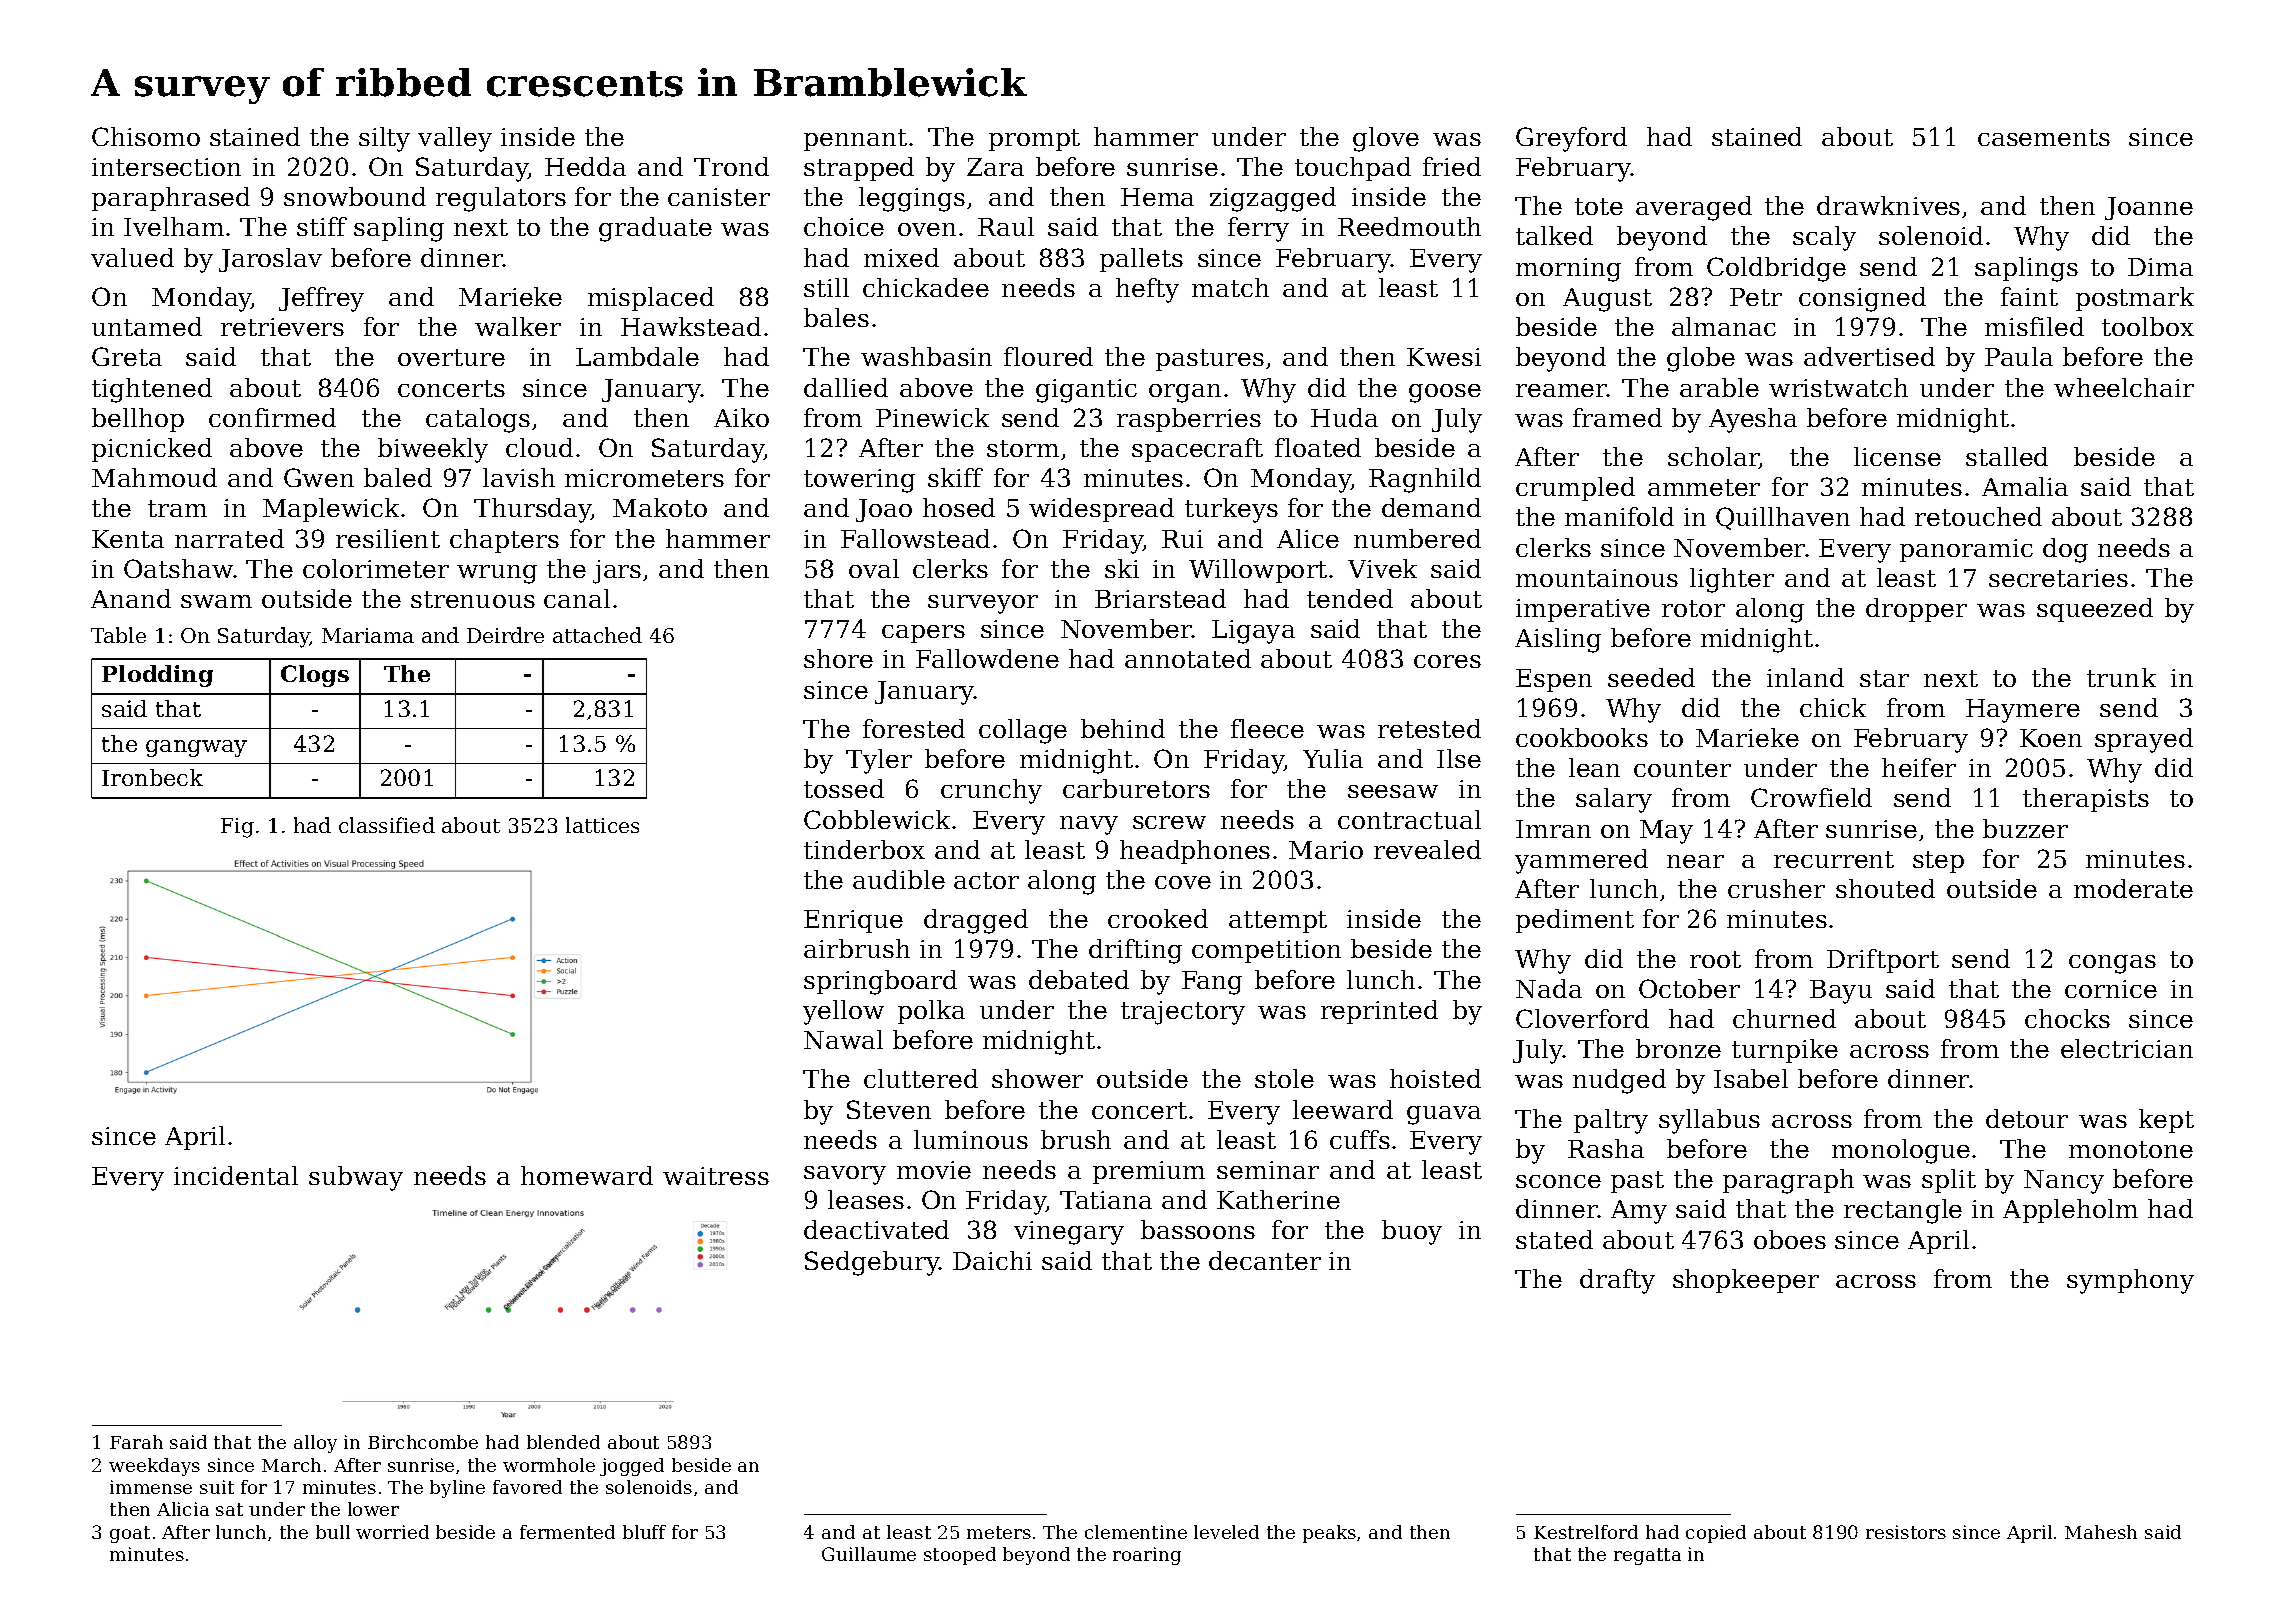  Describe the element at coordinates (872, 1263) in the screenshot. I see `Sedgebury` at that location.
